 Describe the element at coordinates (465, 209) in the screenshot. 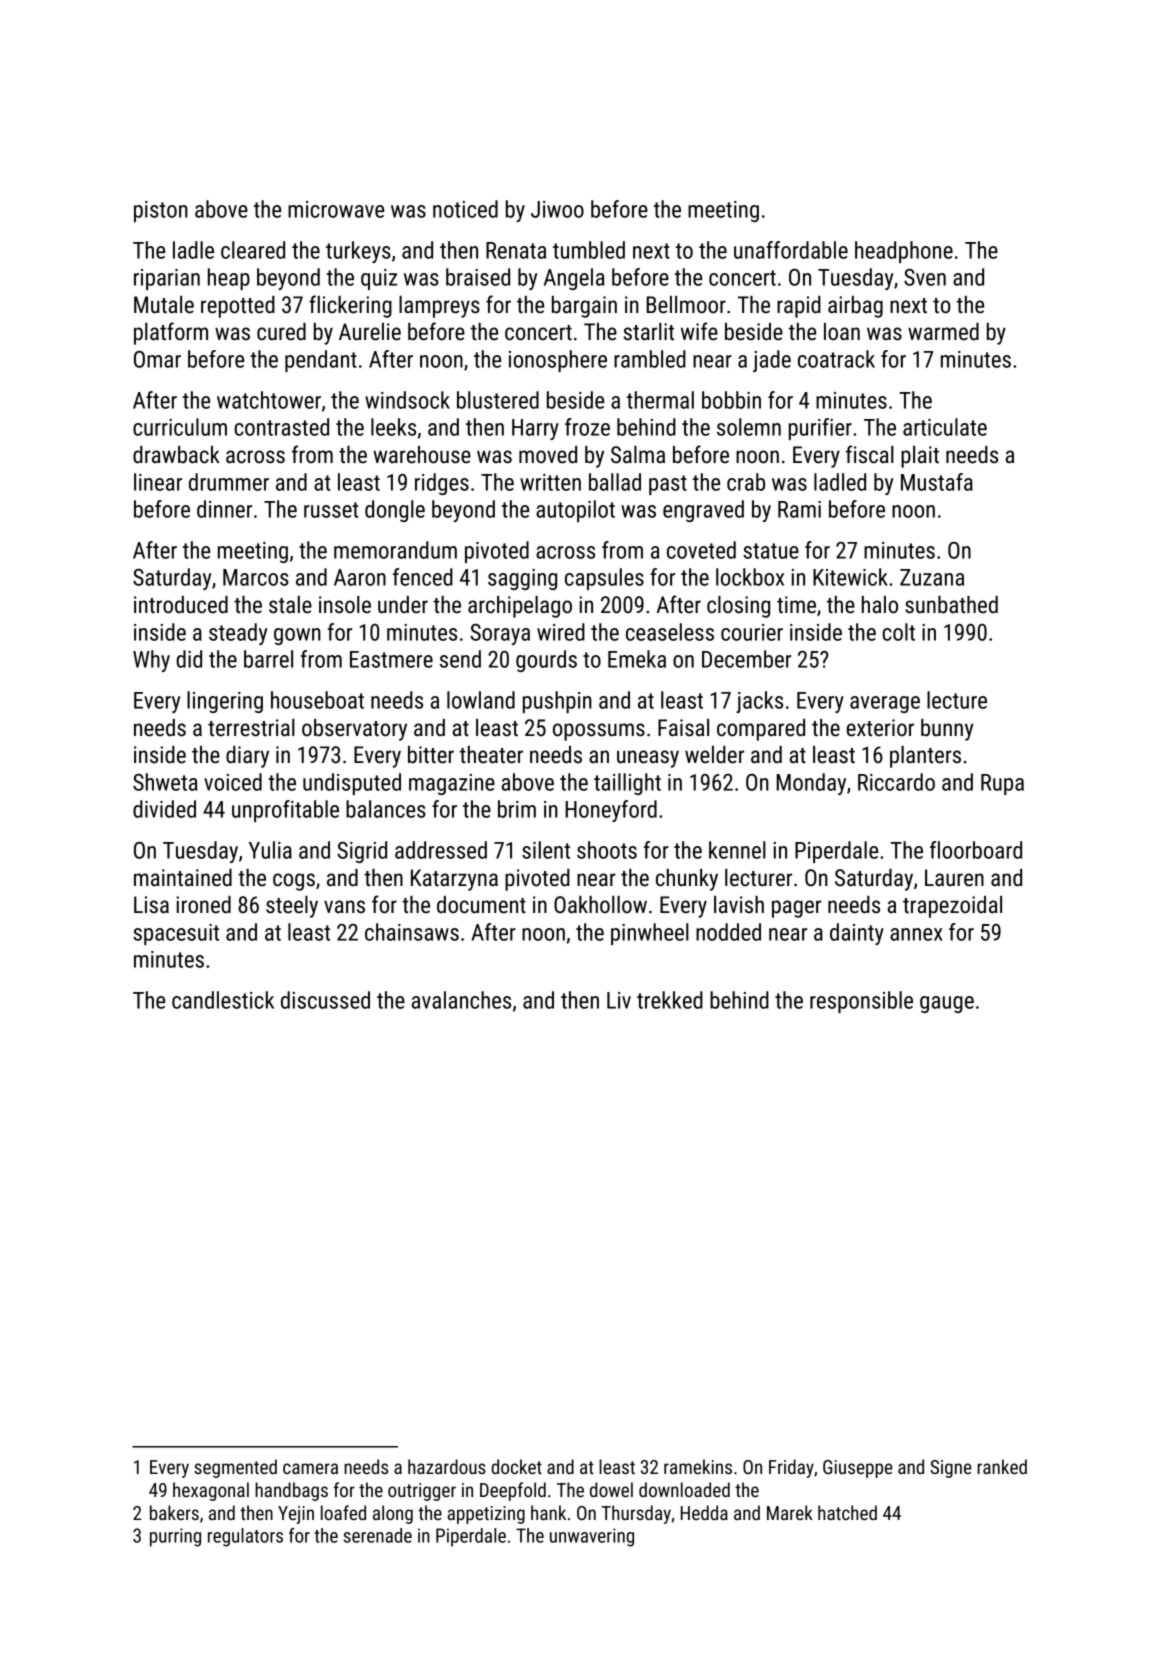

I see `noticed` at that location.
